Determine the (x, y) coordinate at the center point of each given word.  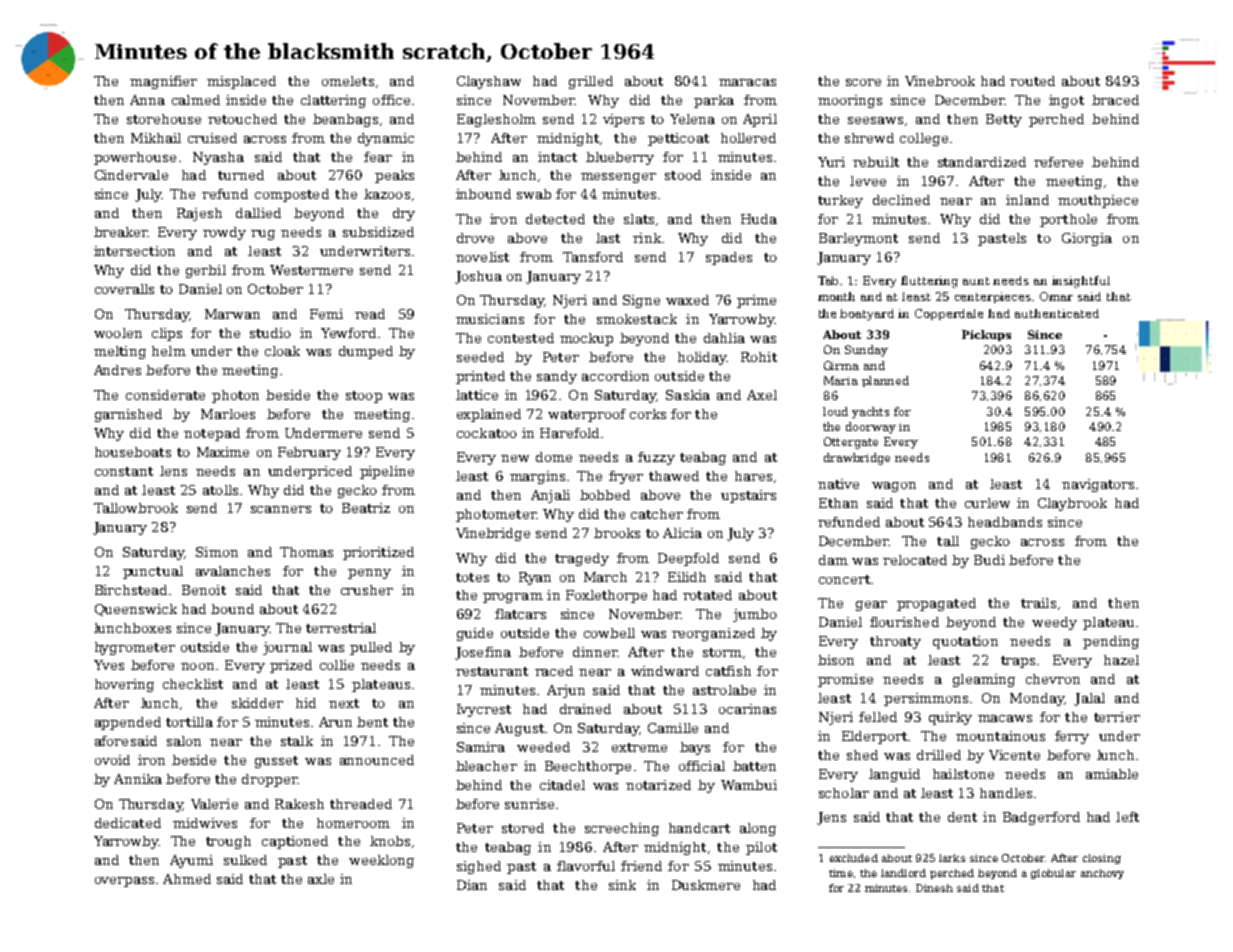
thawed (674, 476)
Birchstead (131, 590)
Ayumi (191, 861)
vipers (623, 120)
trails (1038, 603)
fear (378, 157)
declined (901, 200)
